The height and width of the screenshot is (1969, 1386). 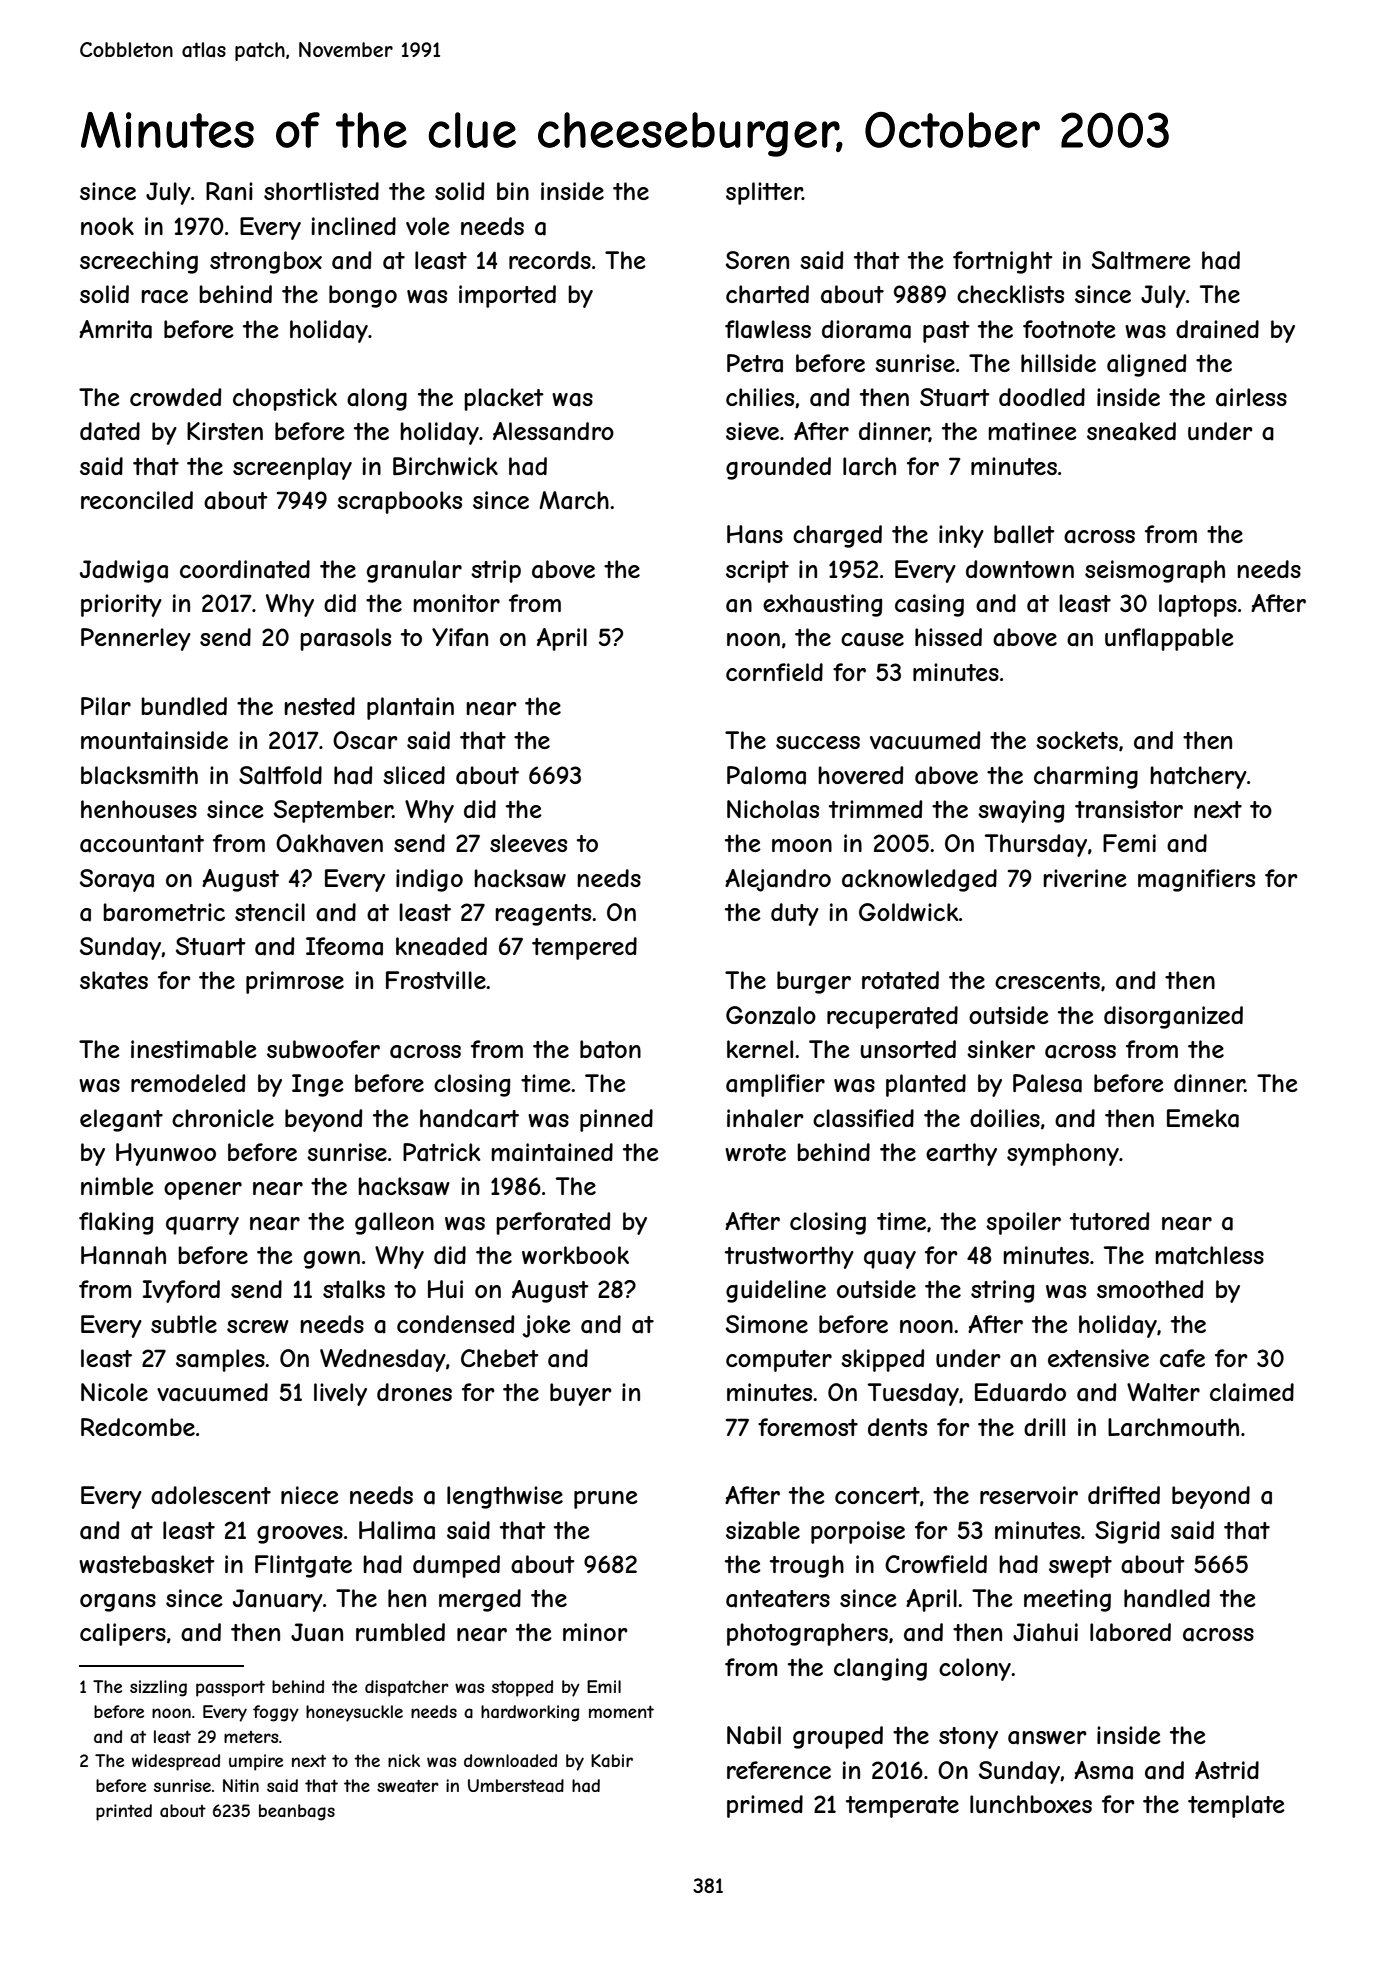 What do you see at coordinates (285, 399) in the screenshot?
I see `chopstick` at bounding box center [285, 399].
